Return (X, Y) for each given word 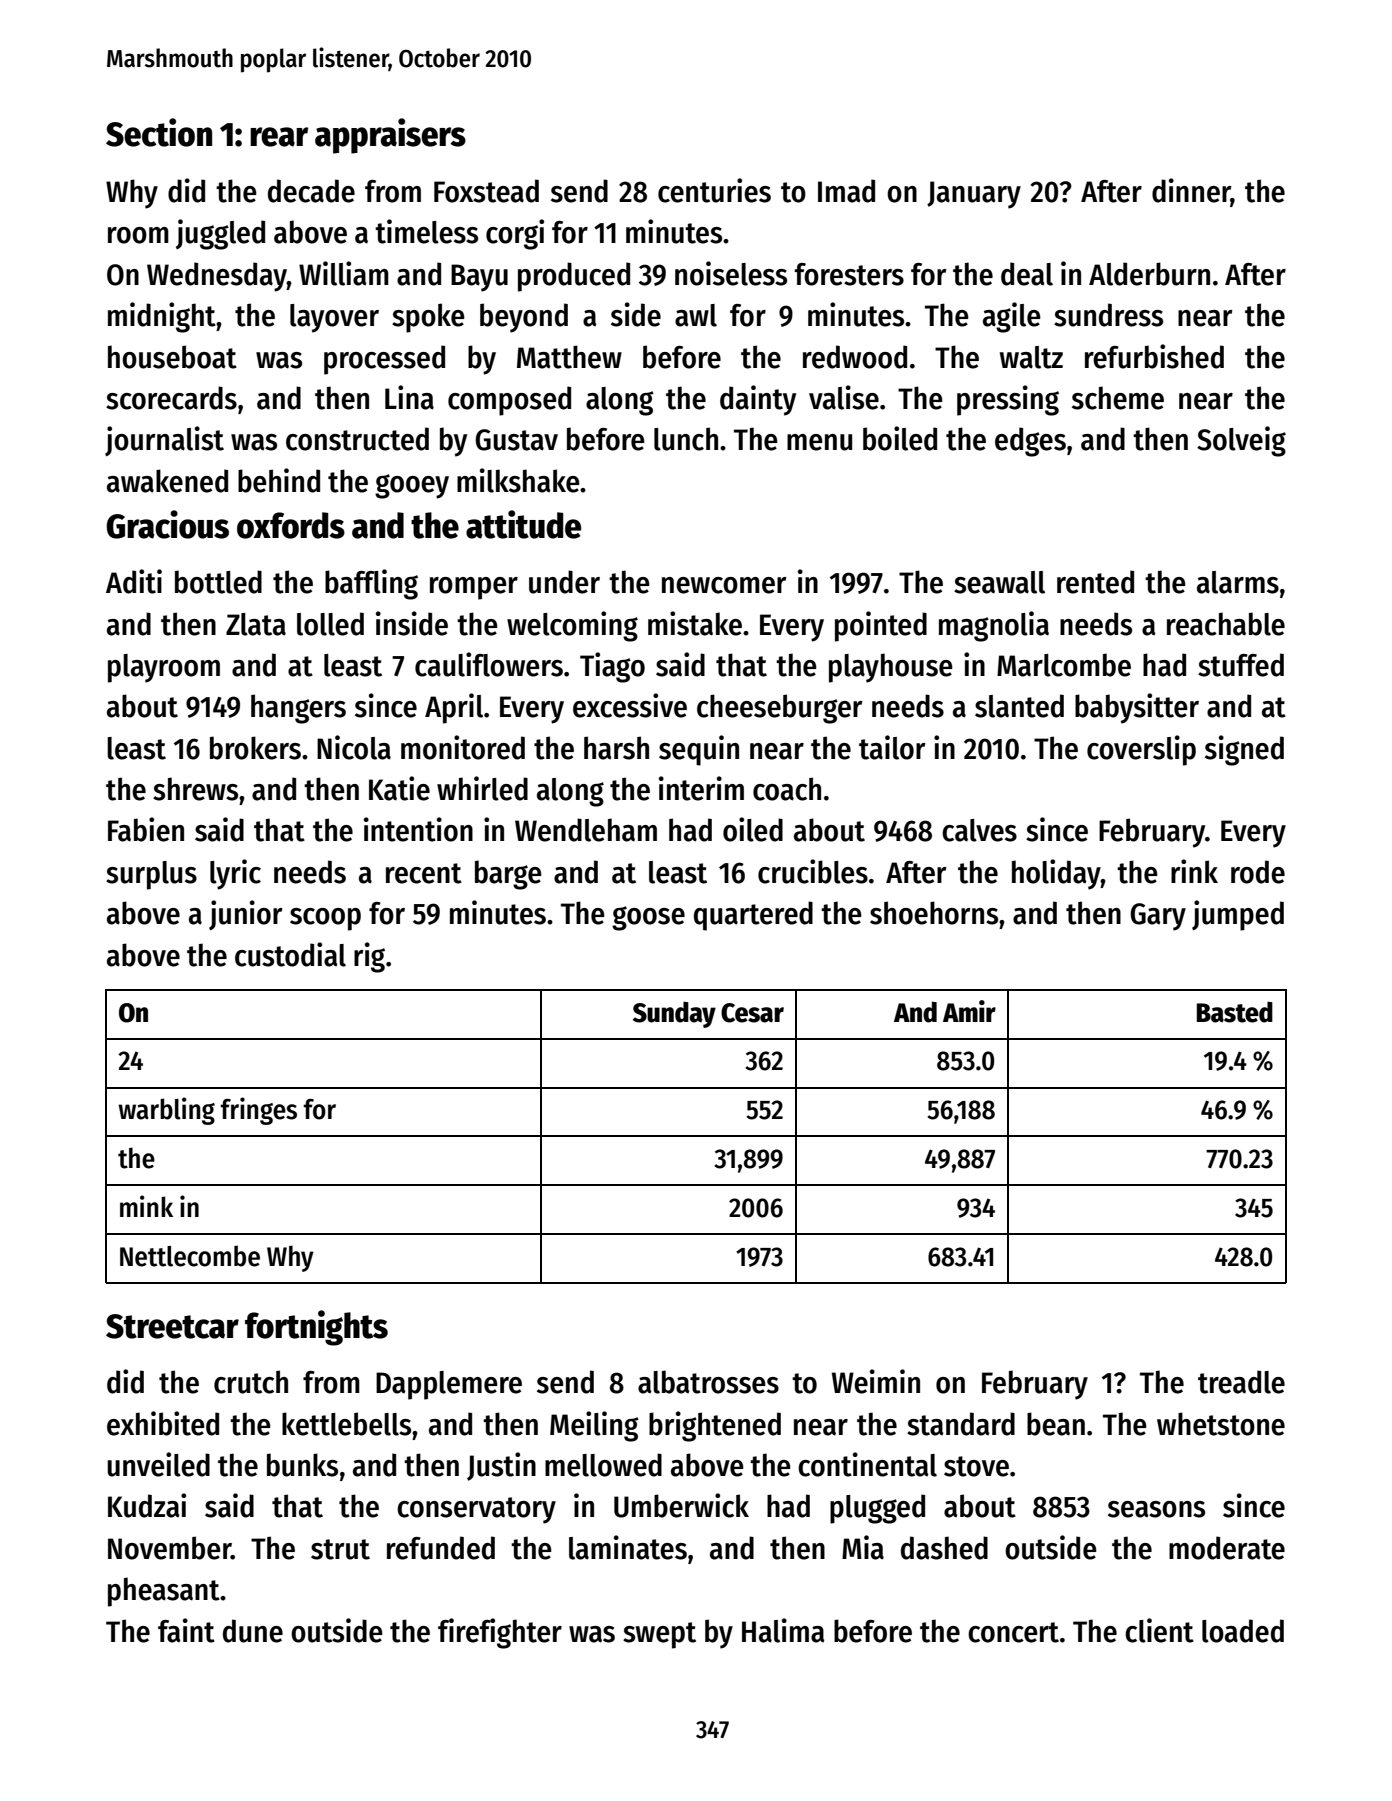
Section (159, 132)
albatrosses (708, 1382)
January (974, 195)
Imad (846, 191)
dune (253, 1631)
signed (1244, 750)
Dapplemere (449, 1385)
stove (976, 1466)
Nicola (354, 747)
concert (1013, 1632)
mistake (695, 623)
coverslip (1141, 750)
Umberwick (681, 1505)
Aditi (134, 581)
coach (787, 789)
